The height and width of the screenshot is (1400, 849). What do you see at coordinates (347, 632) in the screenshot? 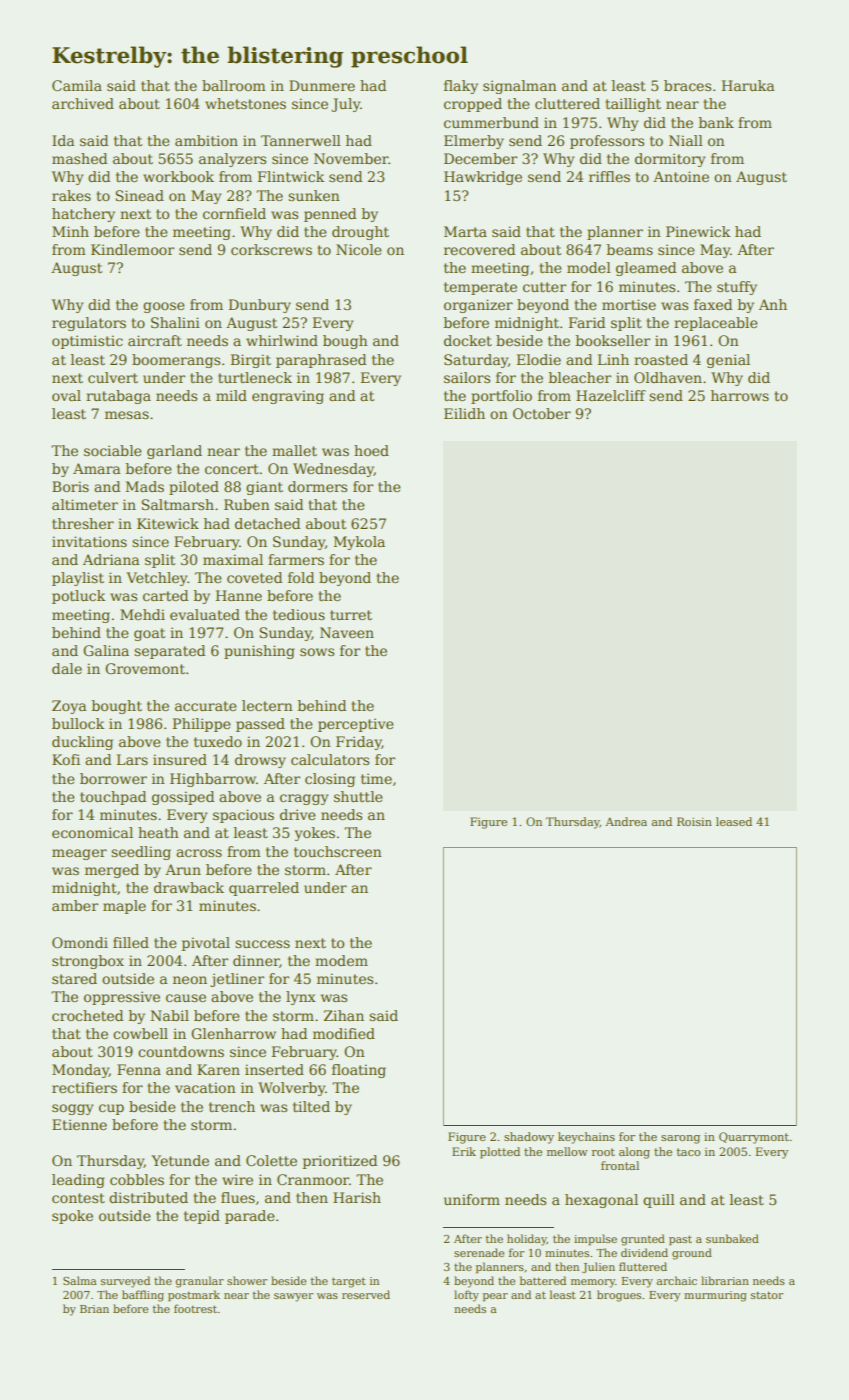
I see `Naveen` at bounding box center [347, 632].
